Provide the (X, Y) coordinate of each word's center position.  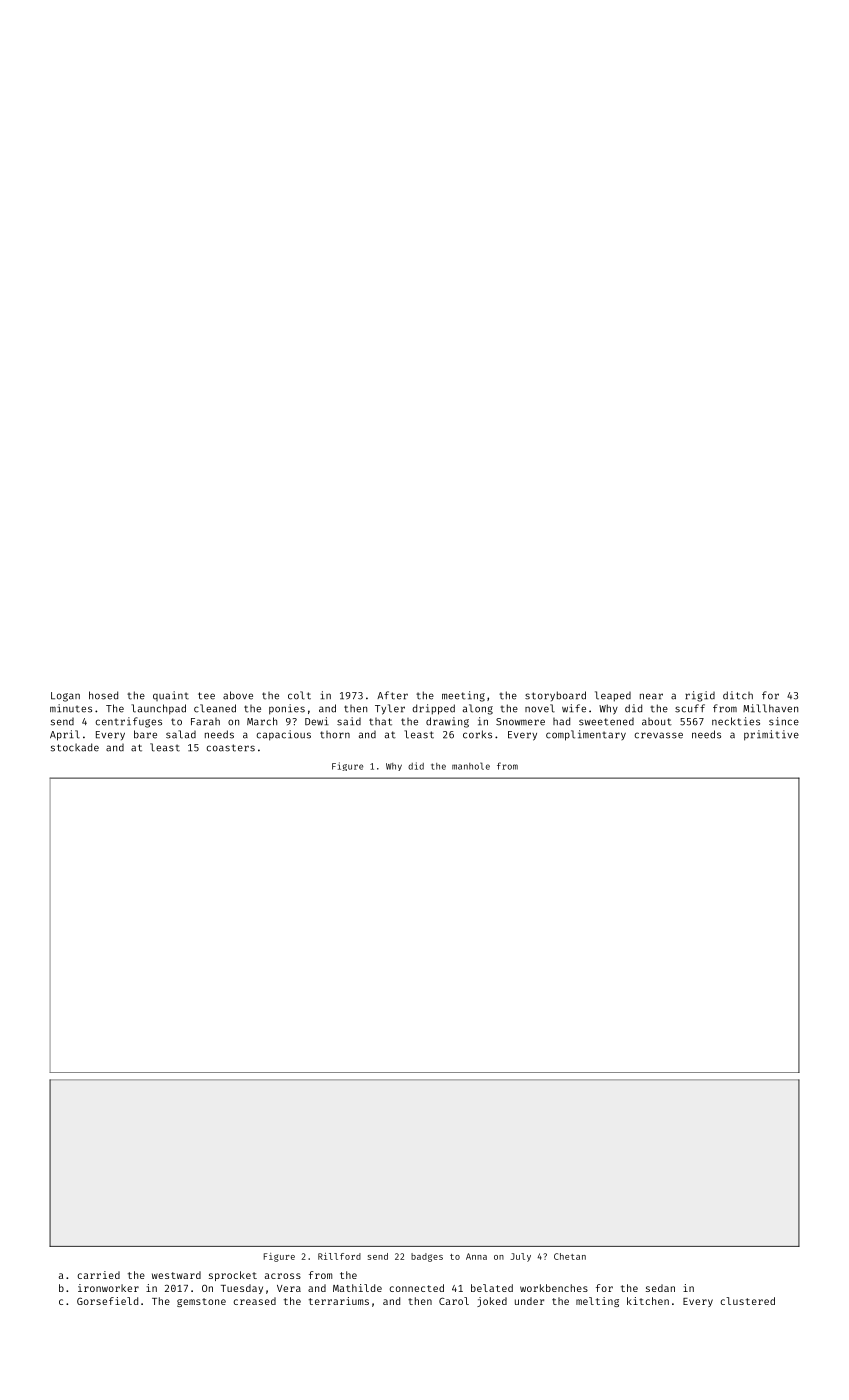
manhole (471, 766)
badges (427, 1257)
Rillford (339, 1256)
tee (206, 696)
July (521, 1257)
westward (176, 1275)
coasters (230, 748)
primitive (771, 735)
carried (98, 1275)
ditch (738, 695)
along (478, 709)
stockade (75, 747)
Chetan (570, 1256)
